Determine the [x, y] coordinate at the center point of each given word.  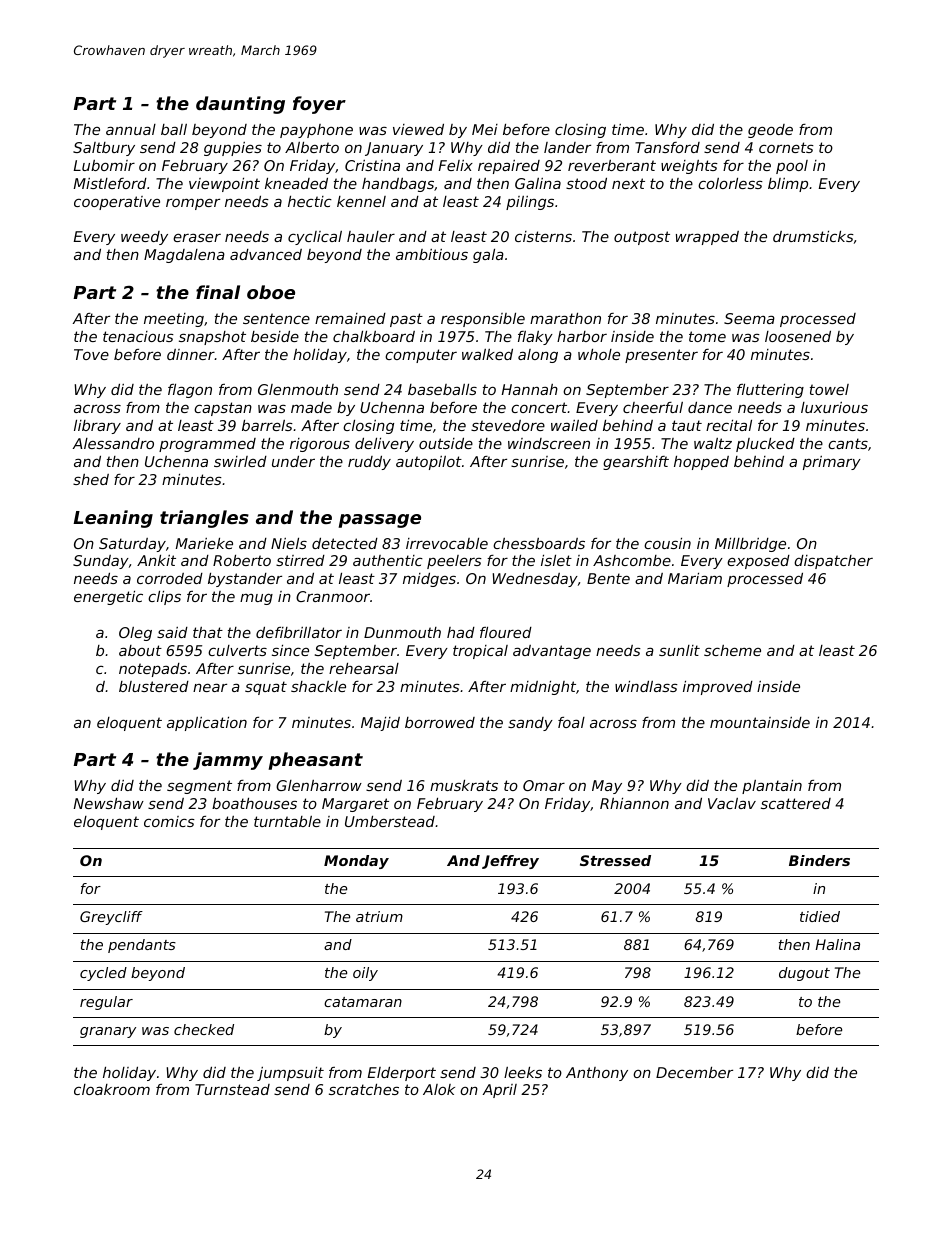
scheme [732, 650]
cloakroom [112, 1089]
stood [586, 183]
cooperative [117, 203]
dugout [804, 974]
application [207, 724]
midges [429, 580]
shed [91, 479]
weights [689, 167]
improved [718, 688]
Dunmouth [402, 632]
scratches [364, 1089]
